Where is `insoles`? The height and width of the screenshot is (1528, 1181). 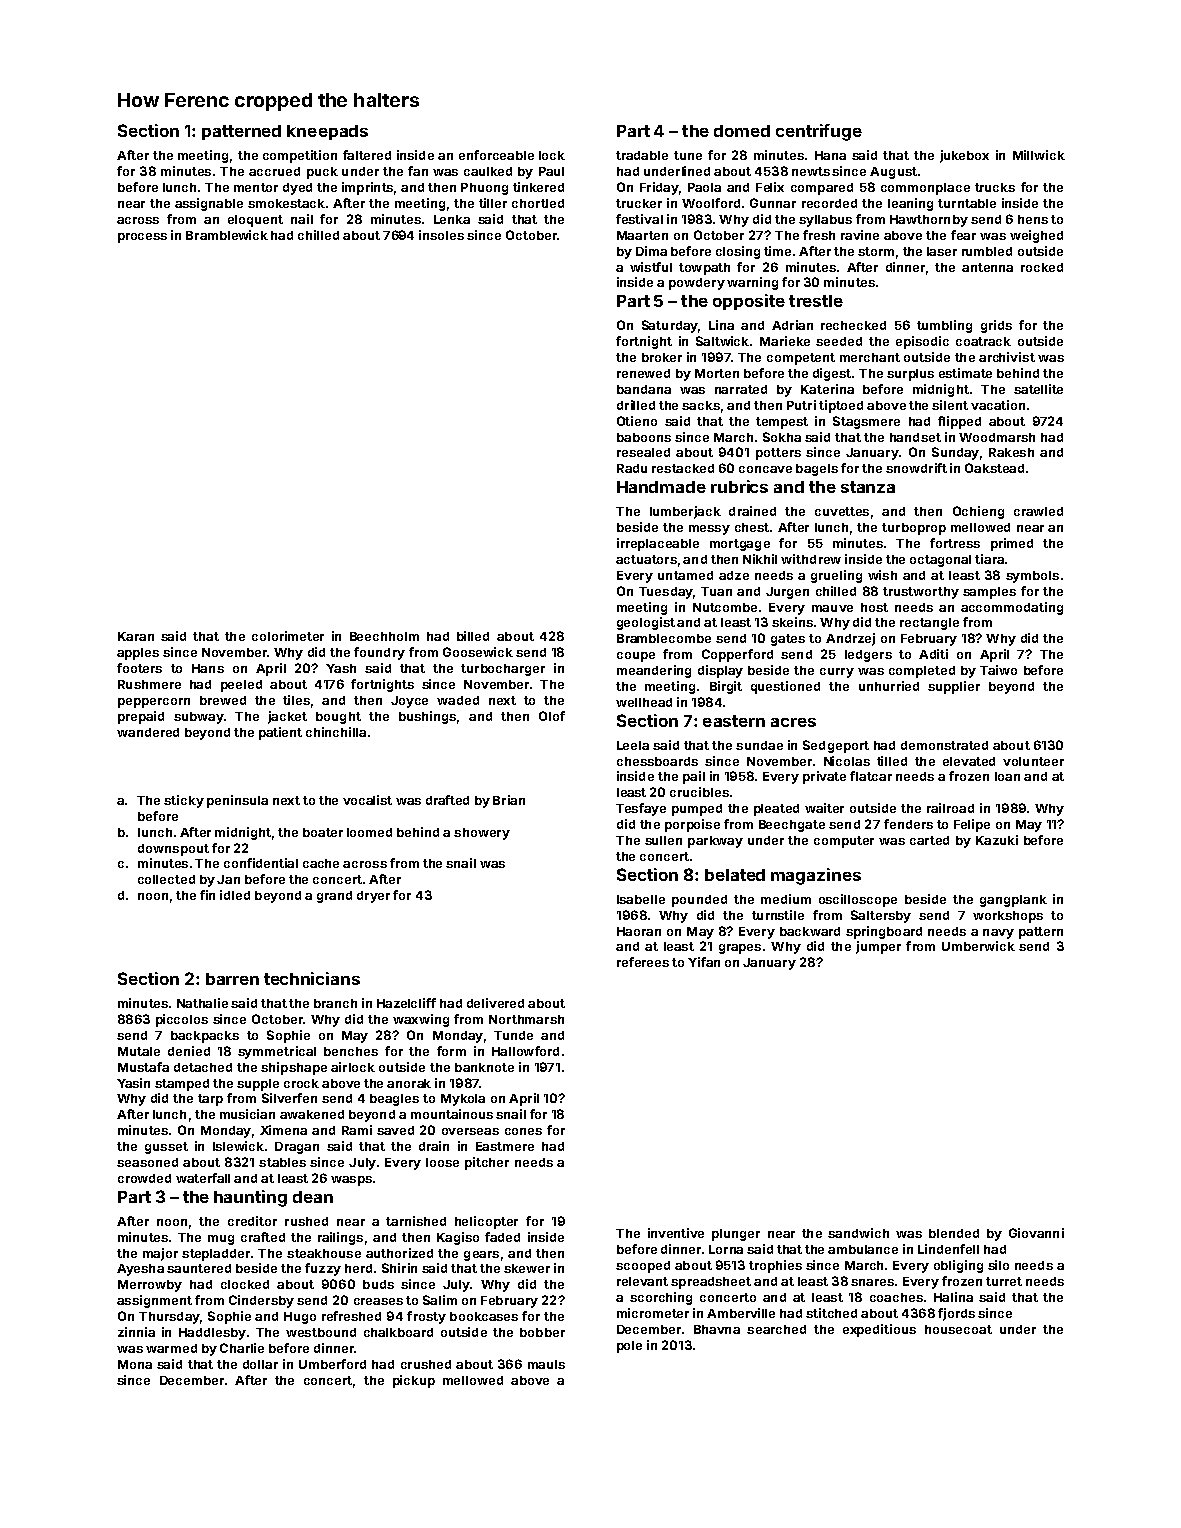
insoles is located at coordinates (441, 235).
